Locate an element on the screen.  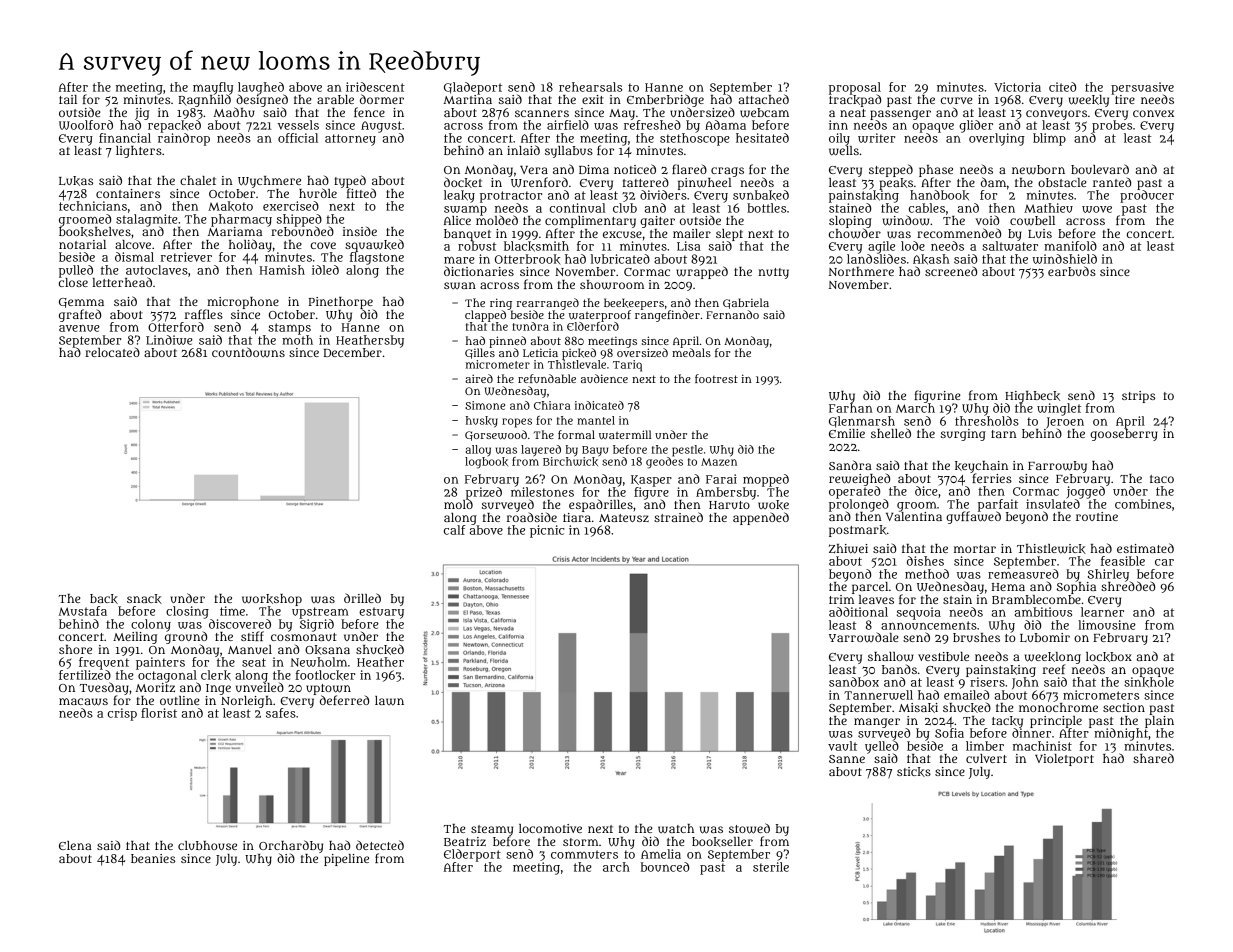
detected is located at coordinates (380, 845).
